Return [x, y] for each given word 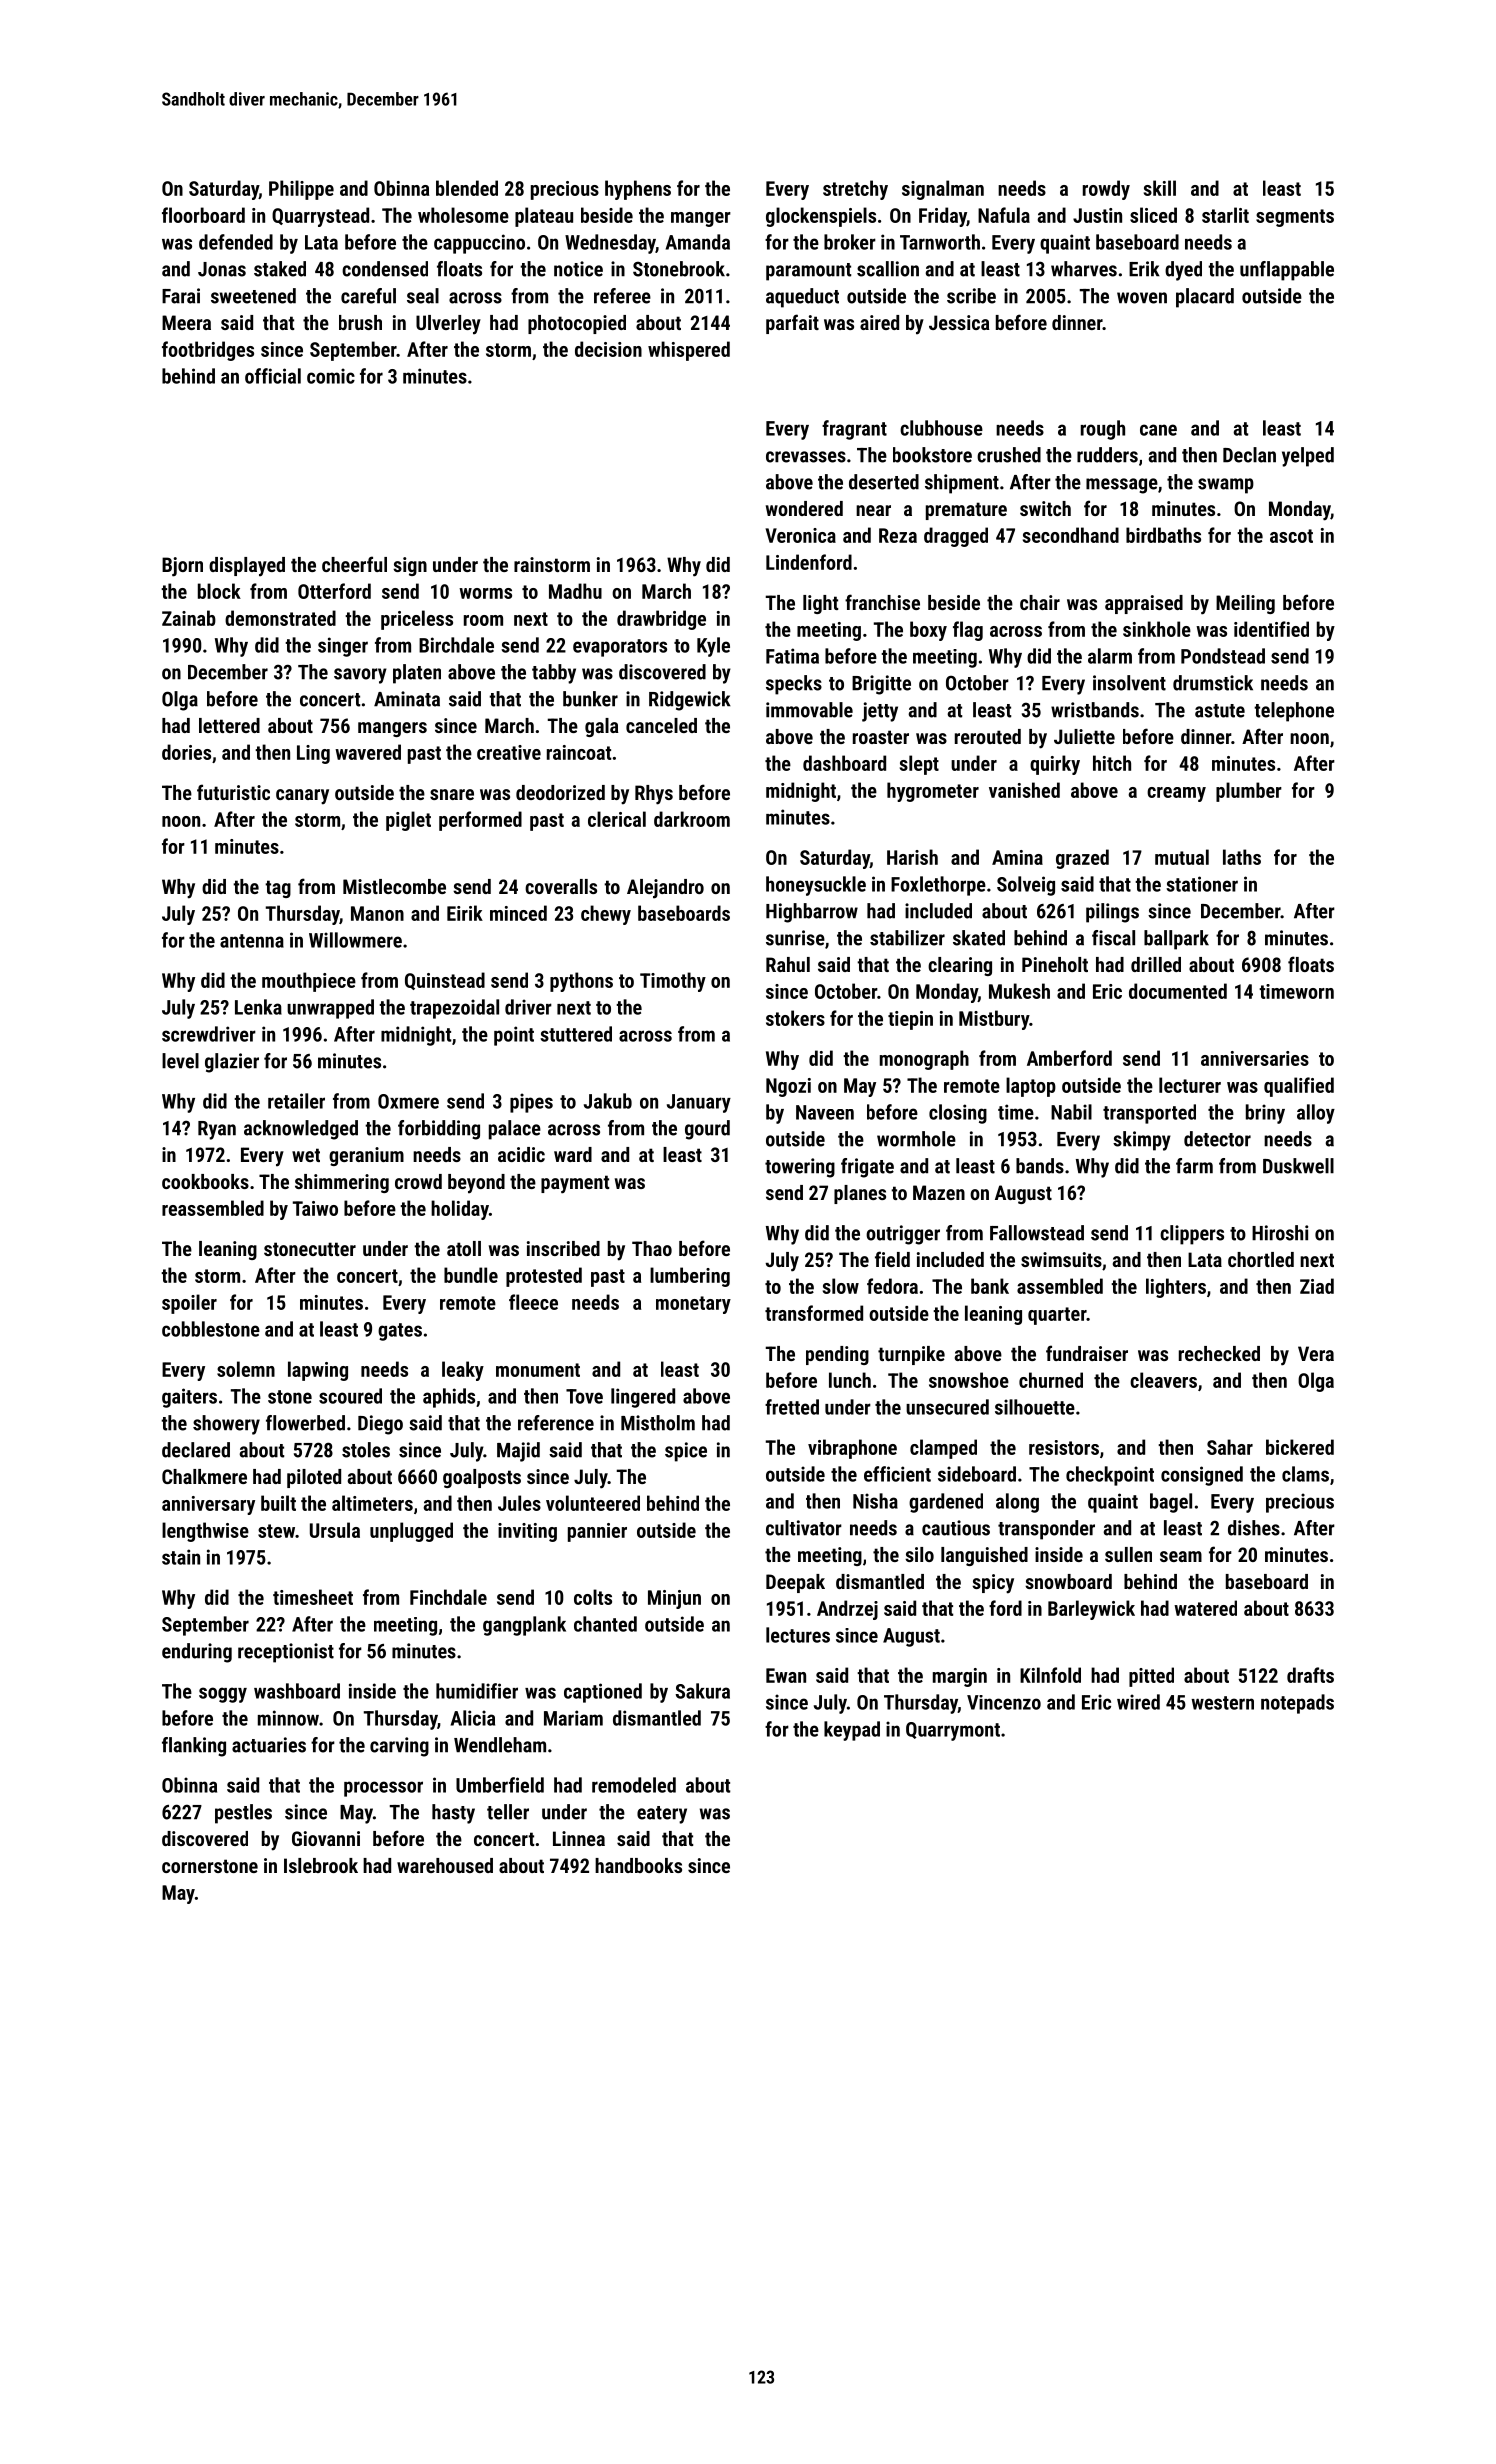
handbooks [638, 1865]
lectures [798, 1635]
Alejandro [665, 889]
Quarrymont [953, 1731]
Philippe [301, 190]
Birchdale [456, 645]
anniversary [208, 1505]
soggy [223, 1695]
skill [1160, 188]
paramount [808, 272]
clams [1305, 1474]
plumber [1249, 792]
